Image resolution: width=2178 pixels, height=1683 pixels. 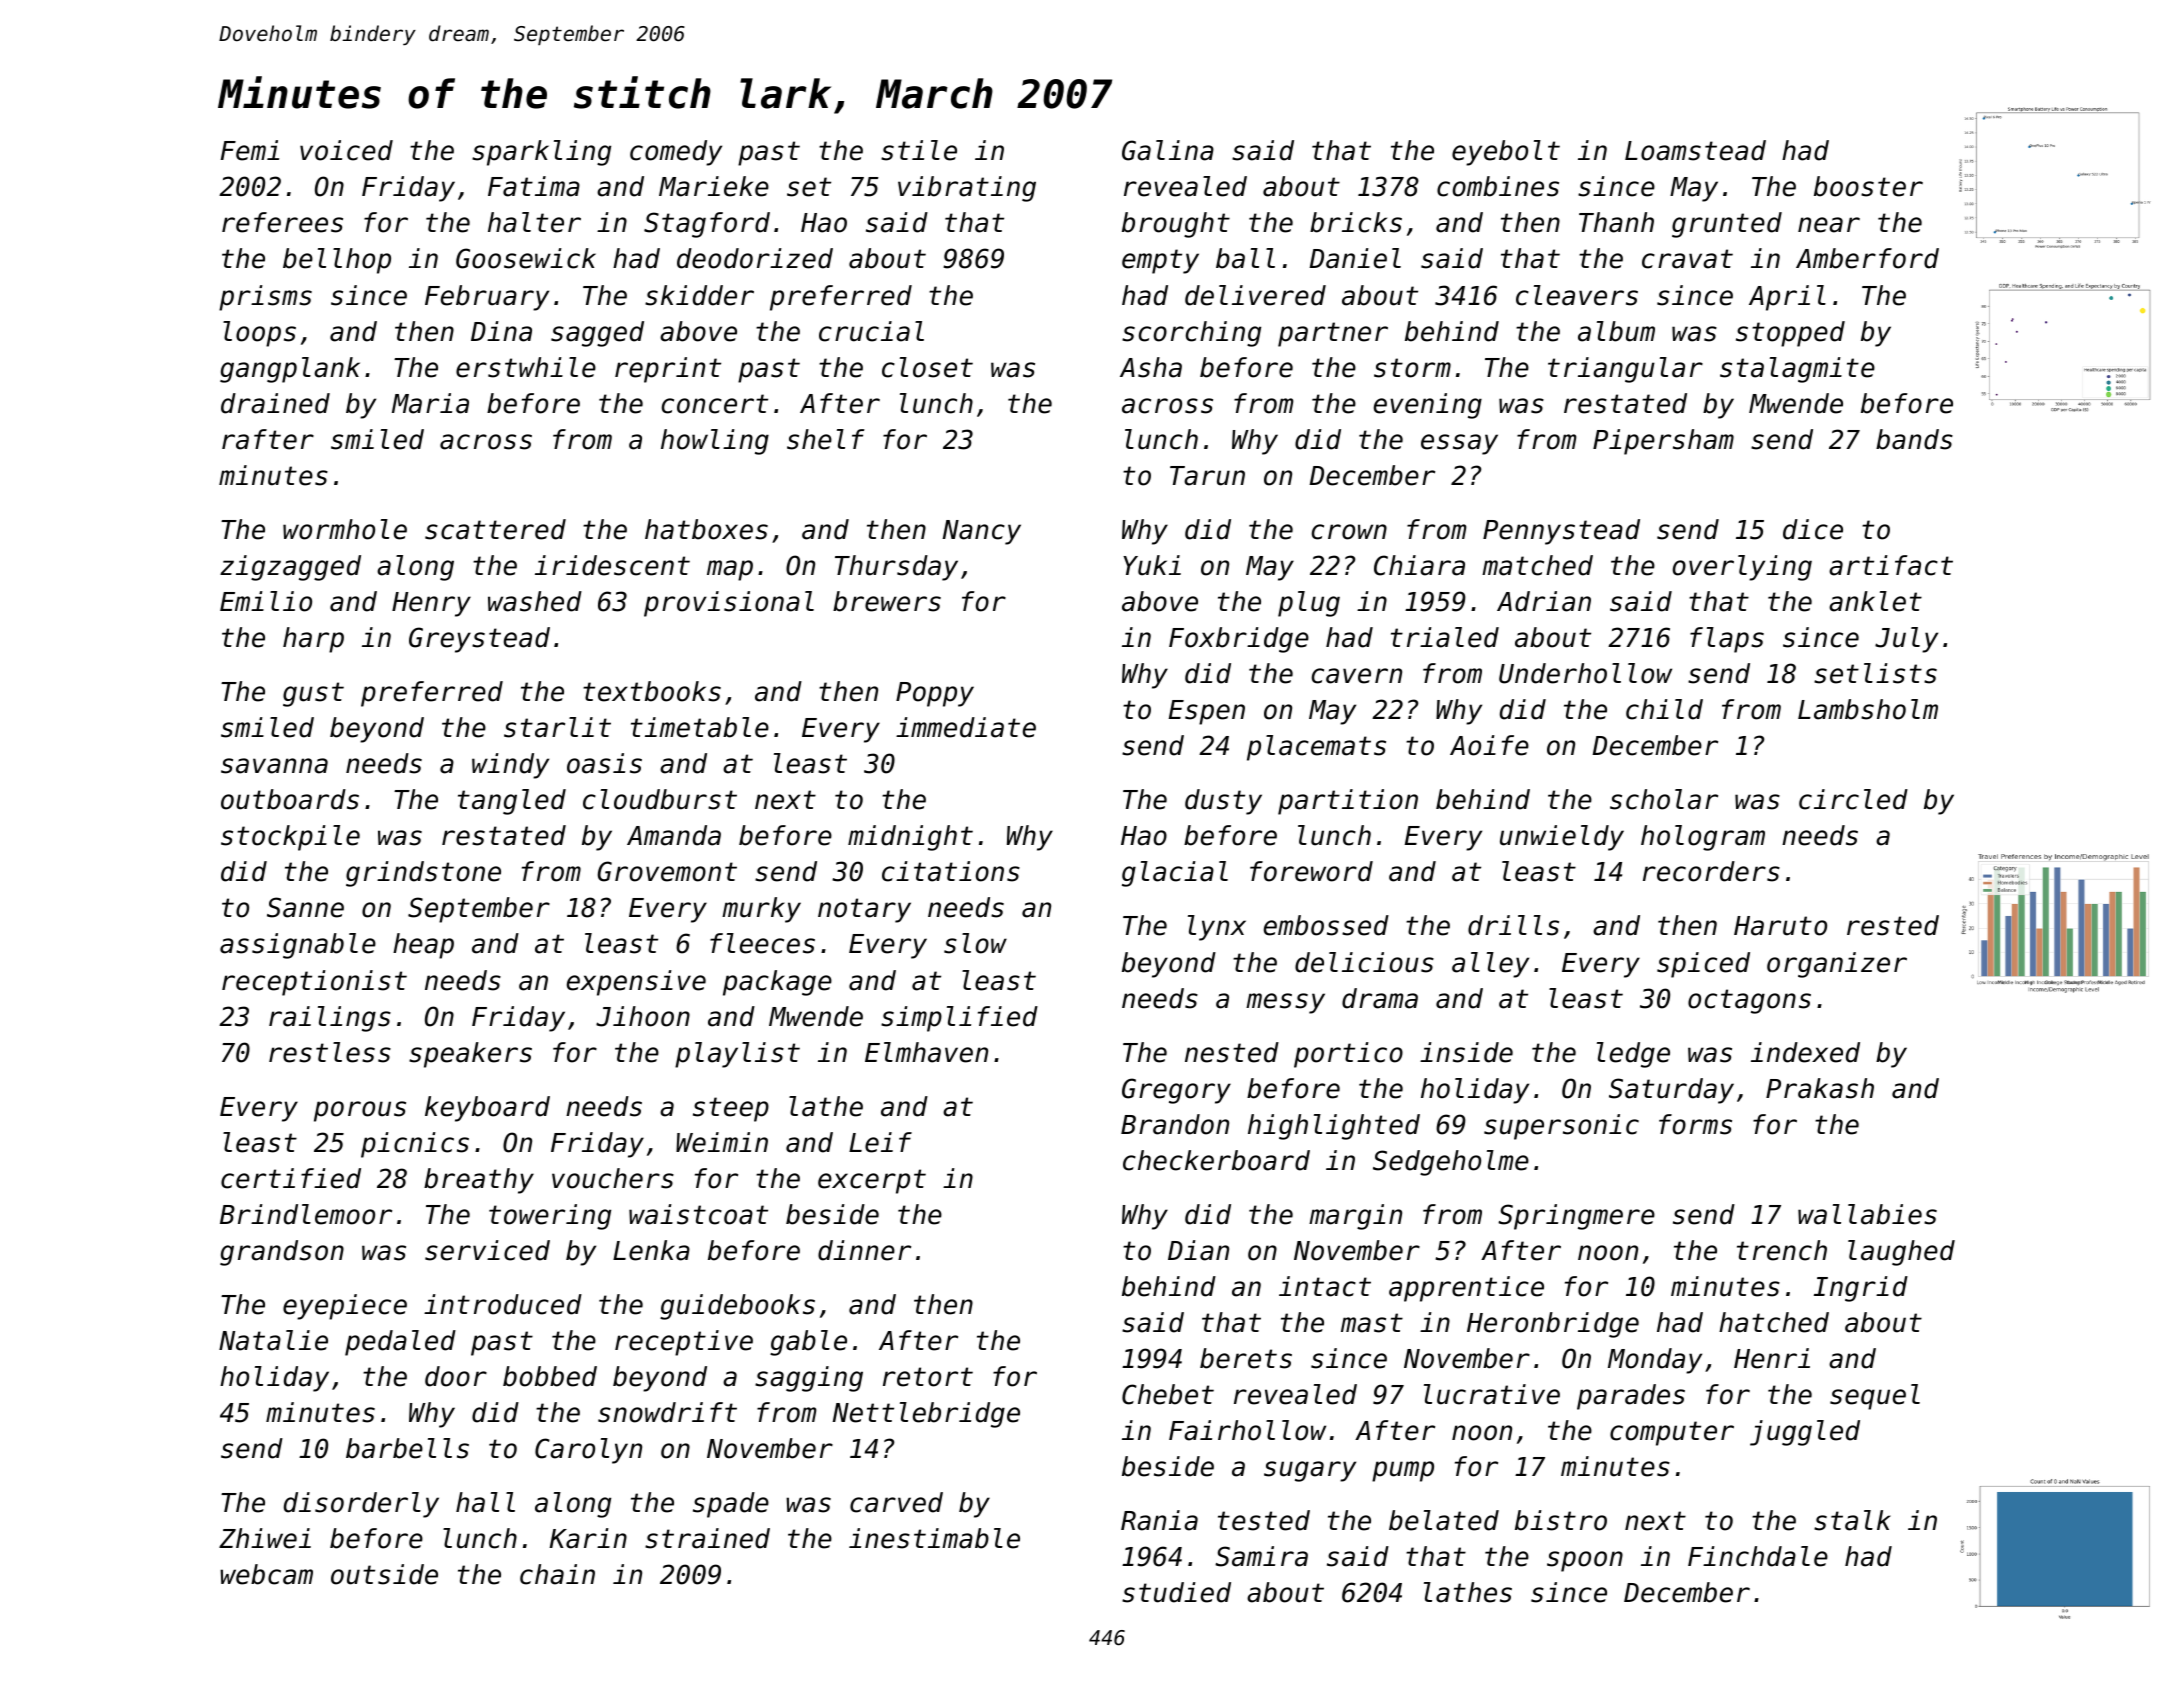 I want to click on lynx, so click(x=1217, y=928).
